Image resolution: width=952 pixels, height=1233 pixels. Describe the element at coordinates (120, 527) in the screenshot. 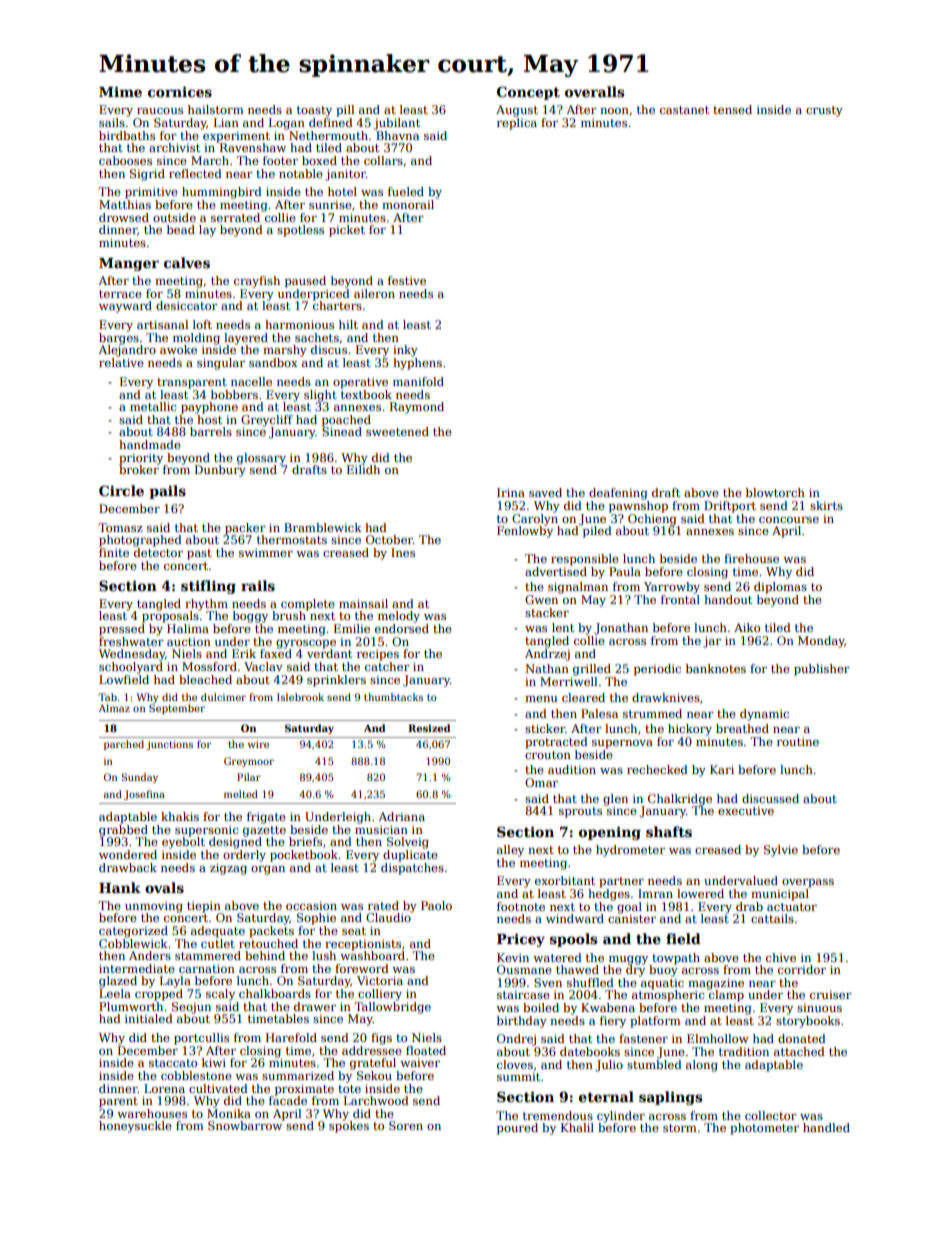

I see `Tomasz` at that location.
